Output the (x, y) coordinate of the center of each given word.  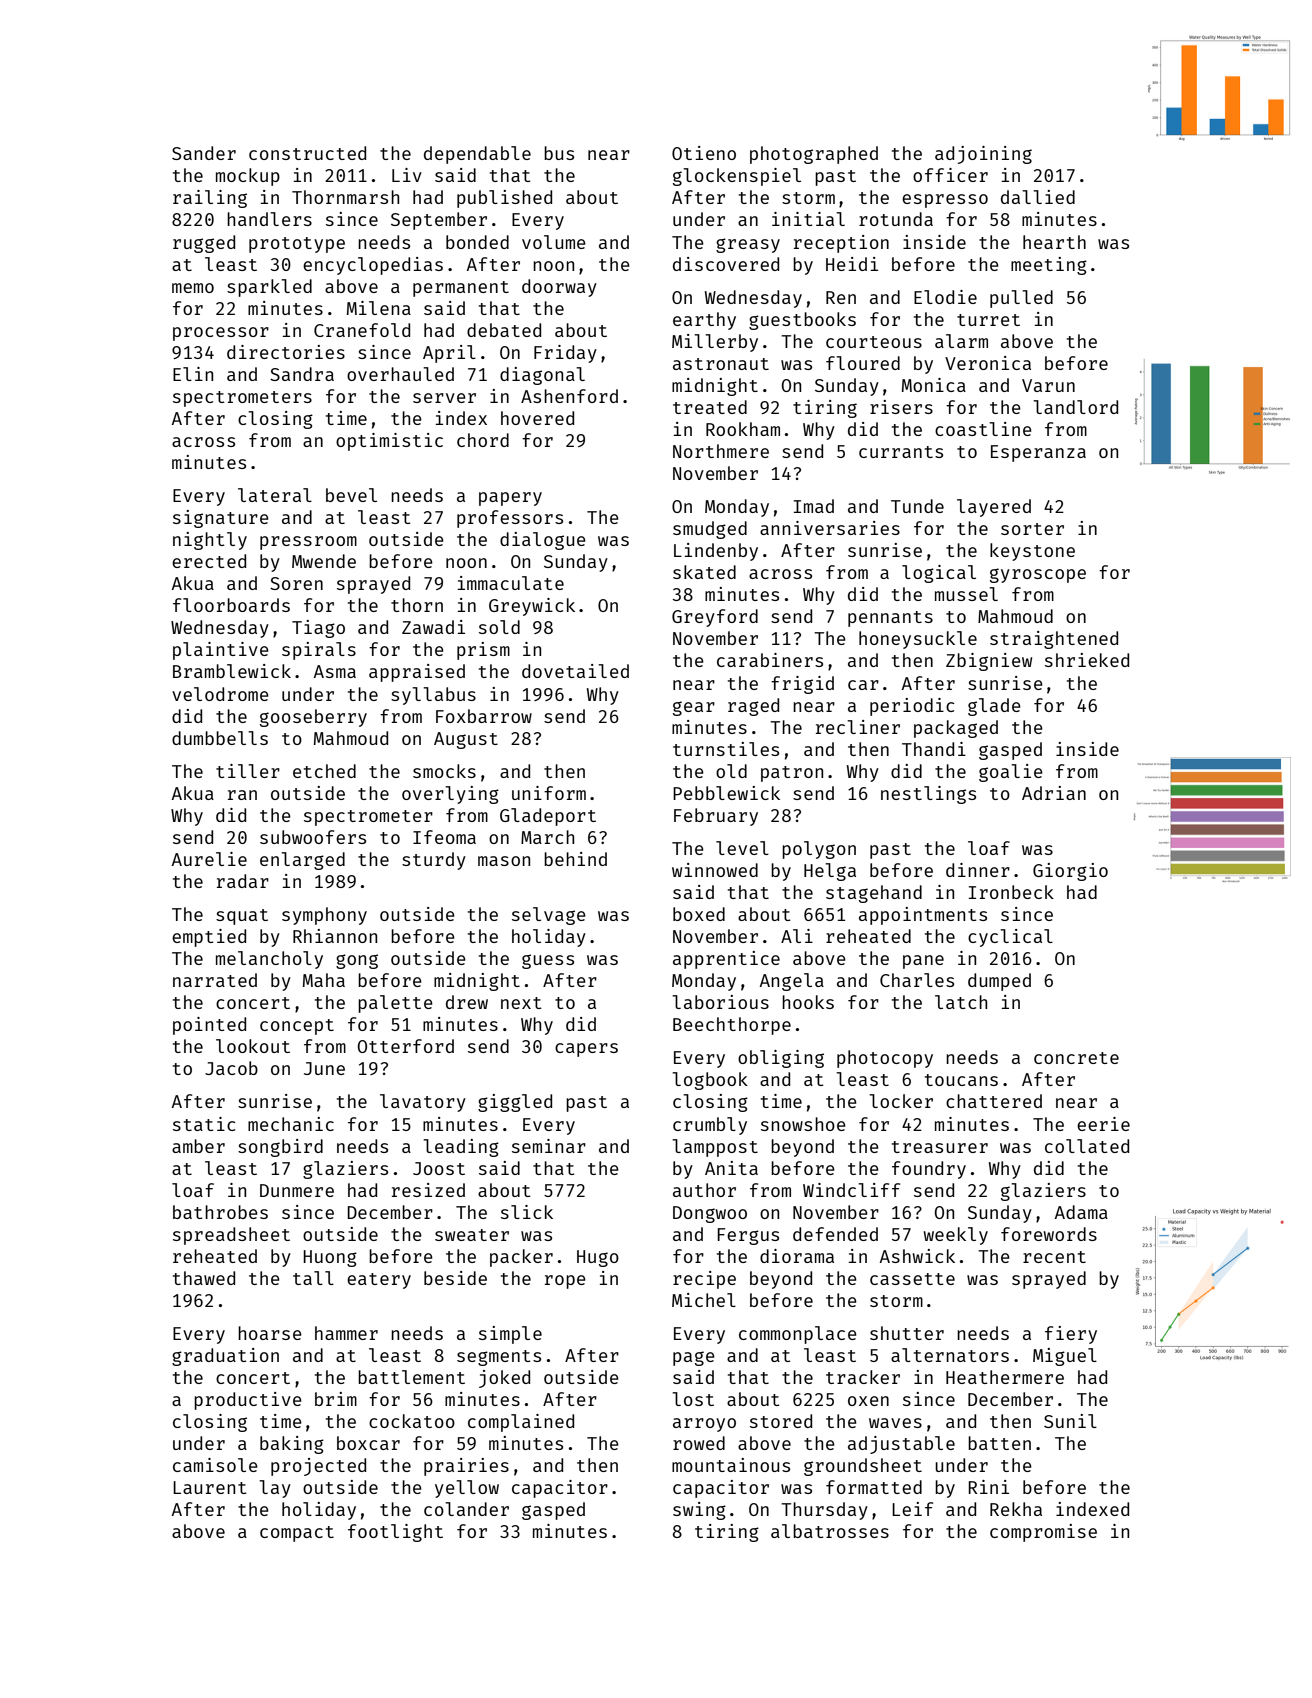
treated (710, 407)
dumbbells (220, 738)
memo (193, 288)
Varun (1048, 385)
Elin (193, 374)
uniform (549, 793)
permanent (461, 289)
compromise (1043, 1533)
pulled (1021, 299)
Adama (1081, 1212)
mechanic (291, 1124)
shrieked (1087, 660)
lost (693, 1399)
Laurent (210, 1487)
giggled (515, 1103)
